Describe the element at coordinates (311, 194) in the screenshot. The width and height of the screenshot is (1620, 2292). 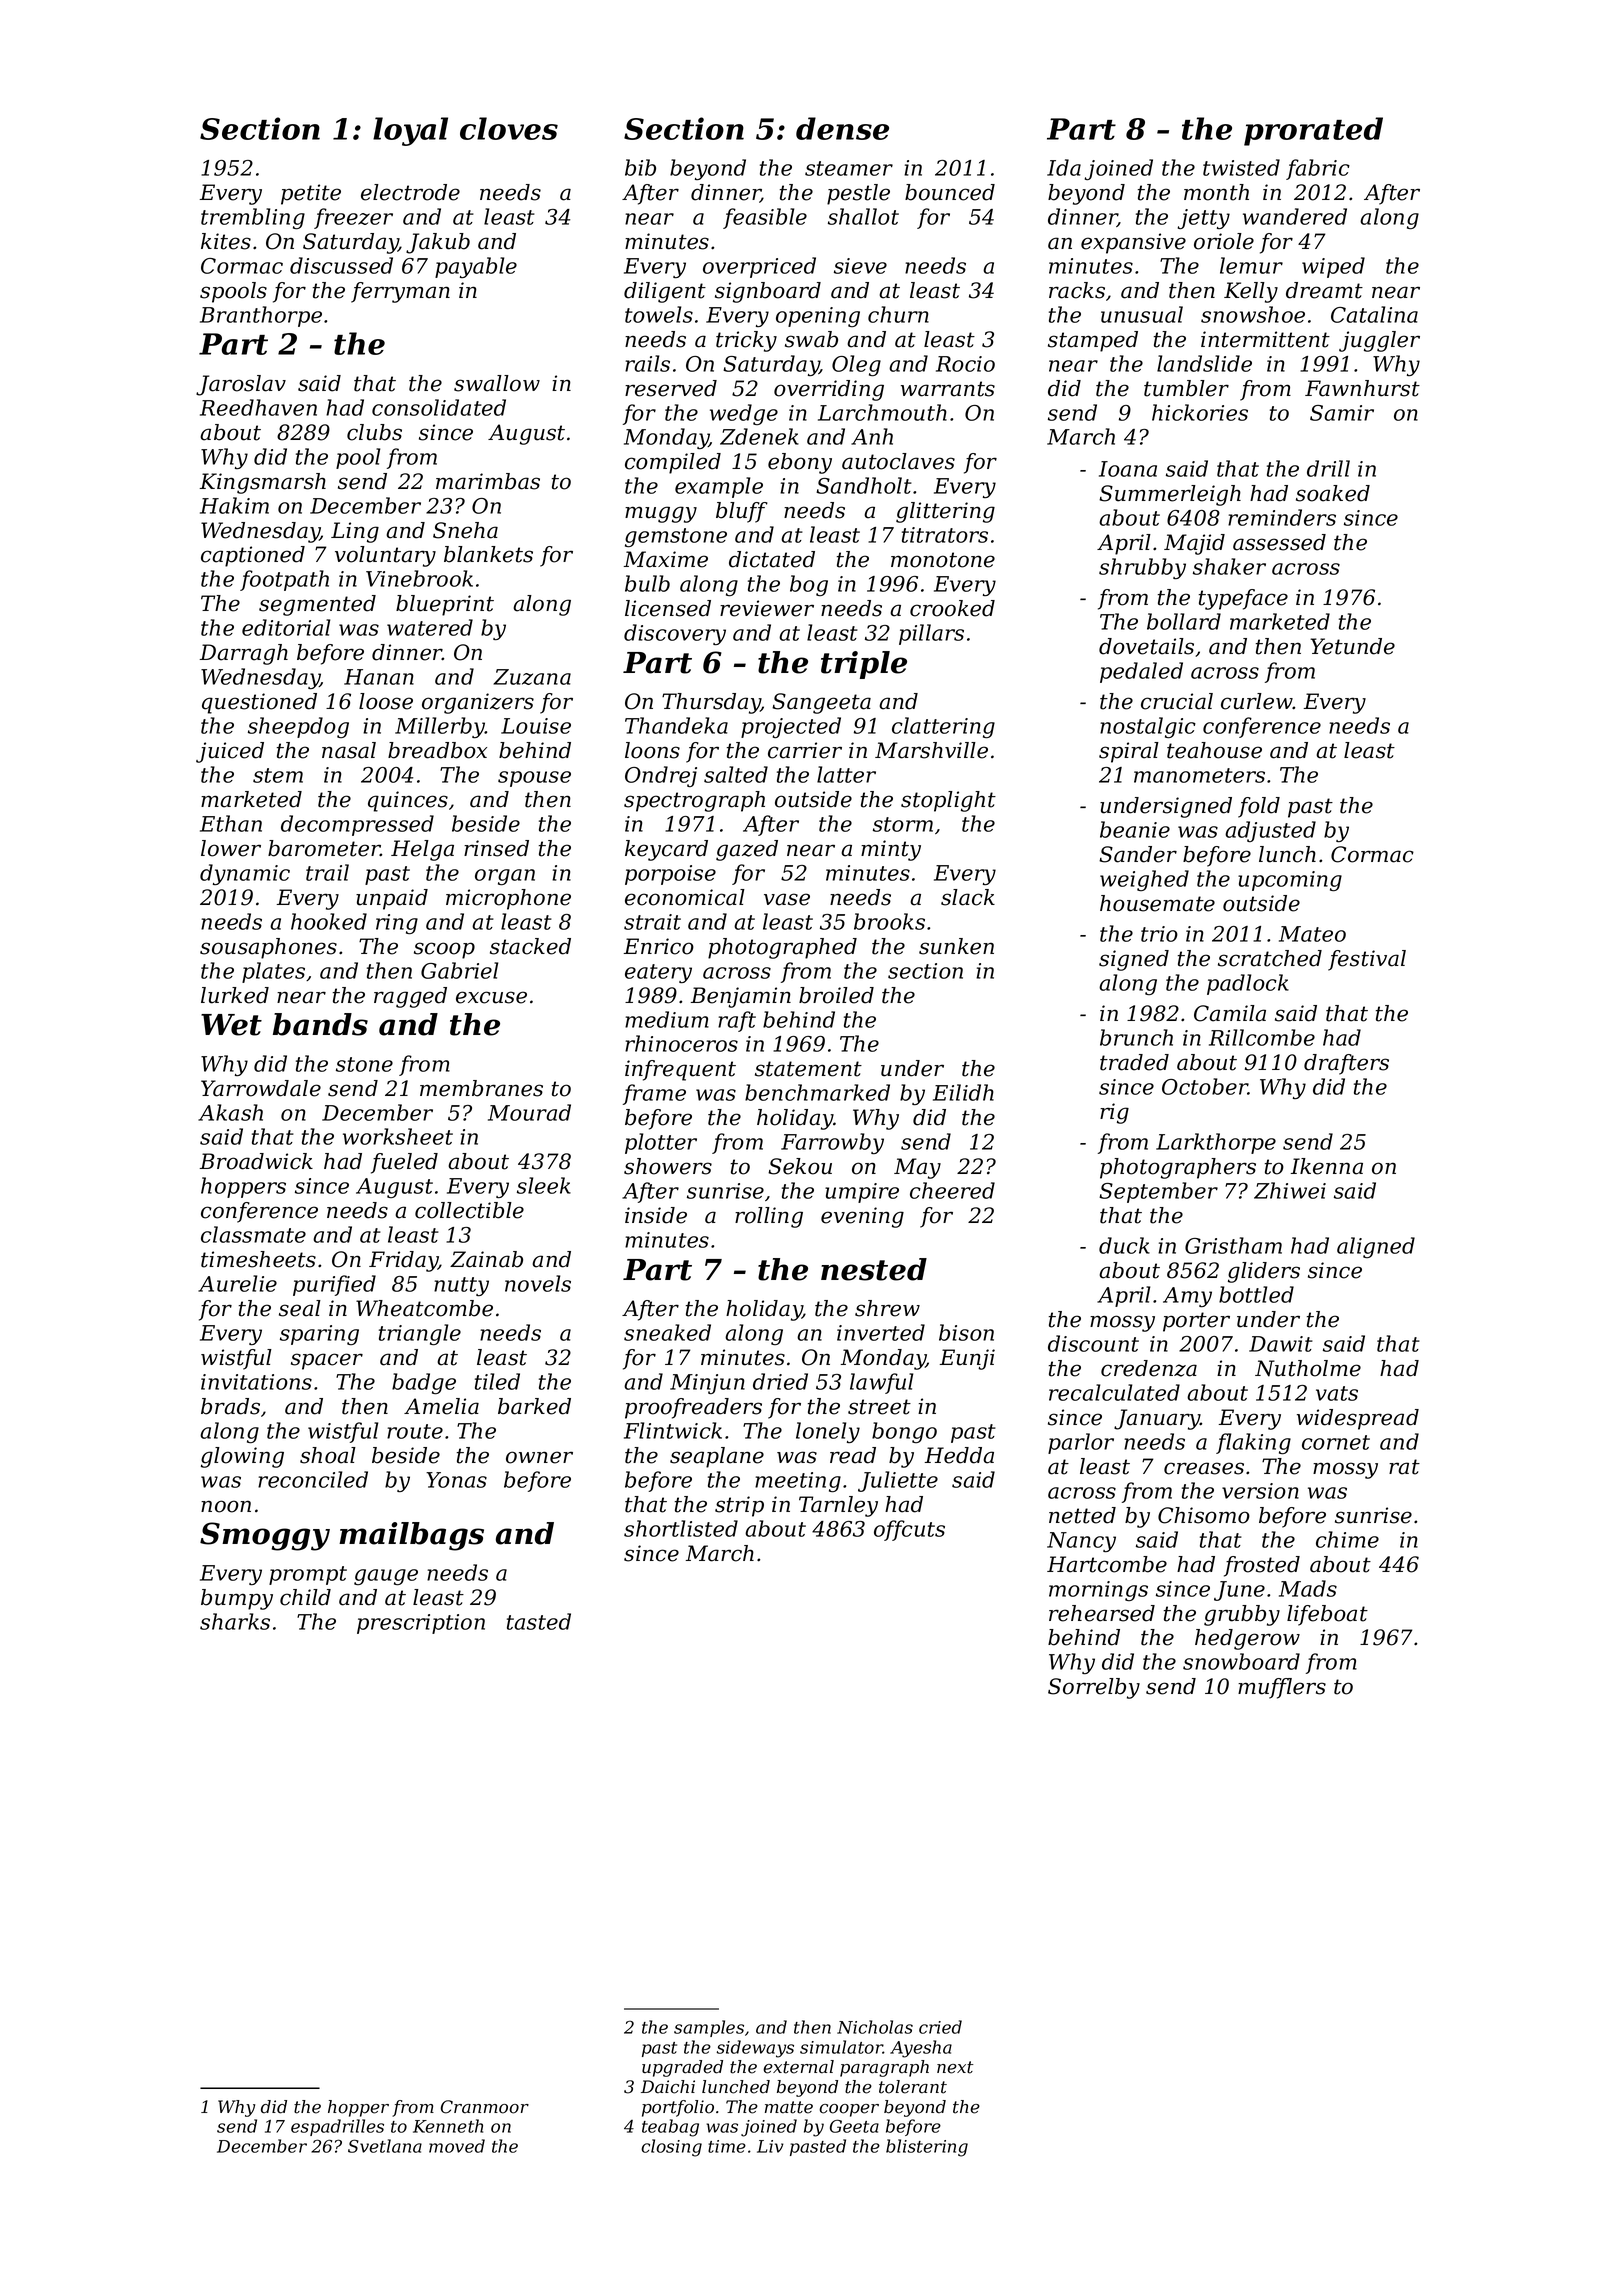
I see `petite` at that location.
